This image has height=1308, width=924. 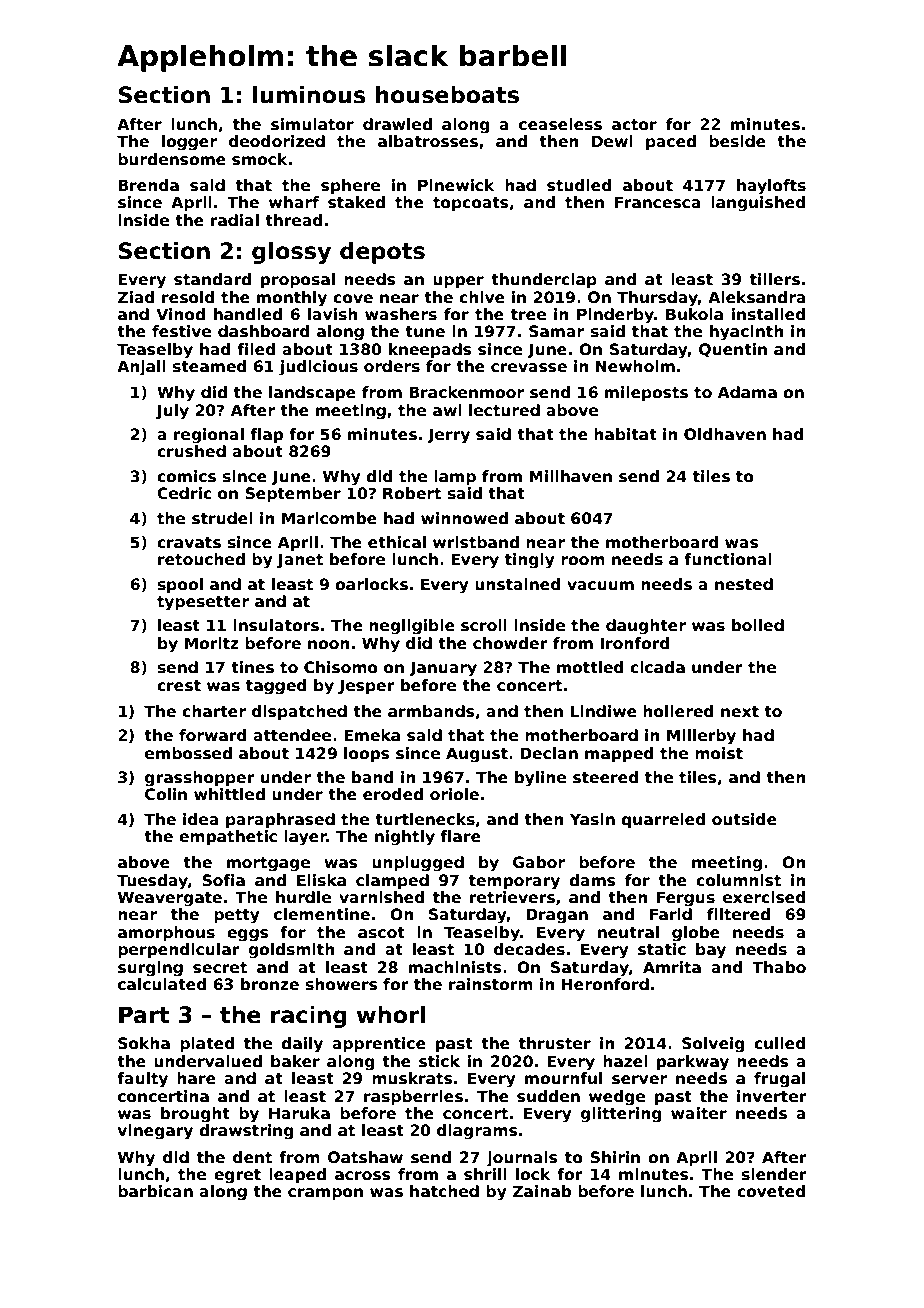 What do you see at coordinates (447, 95) in the image?
I see `houseboats` at bounding box center [447, 95].
